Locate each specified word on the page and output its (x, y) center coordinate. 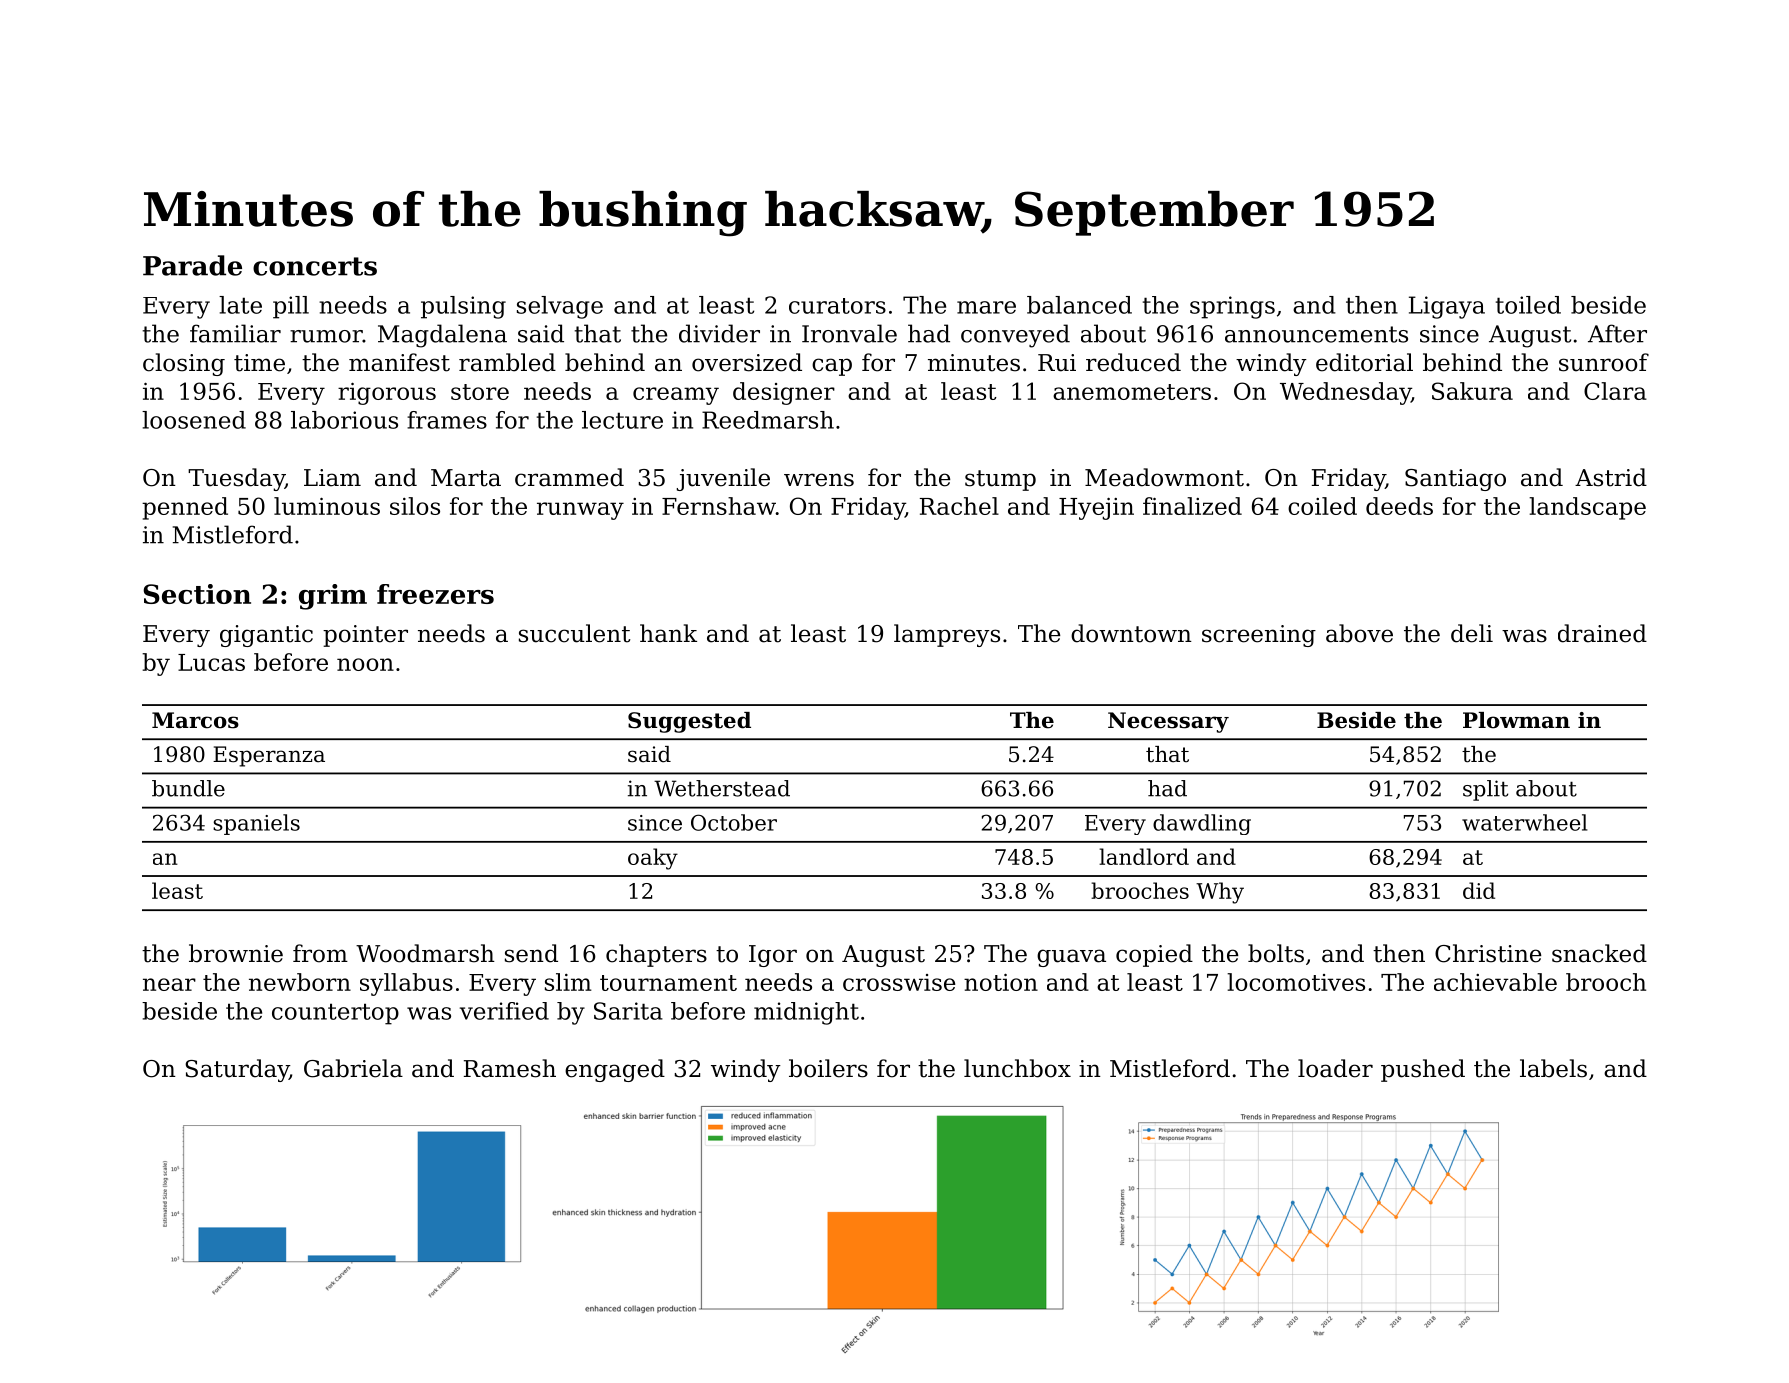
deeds (1399, 506)
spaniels (256, 824)
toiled (1528, 305)
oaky (653, 859)
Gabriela (353, 1068)
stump (1000, 480)
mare (986, 307)
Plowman (1516, 720)
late (240, 305)
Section (197, 594)
